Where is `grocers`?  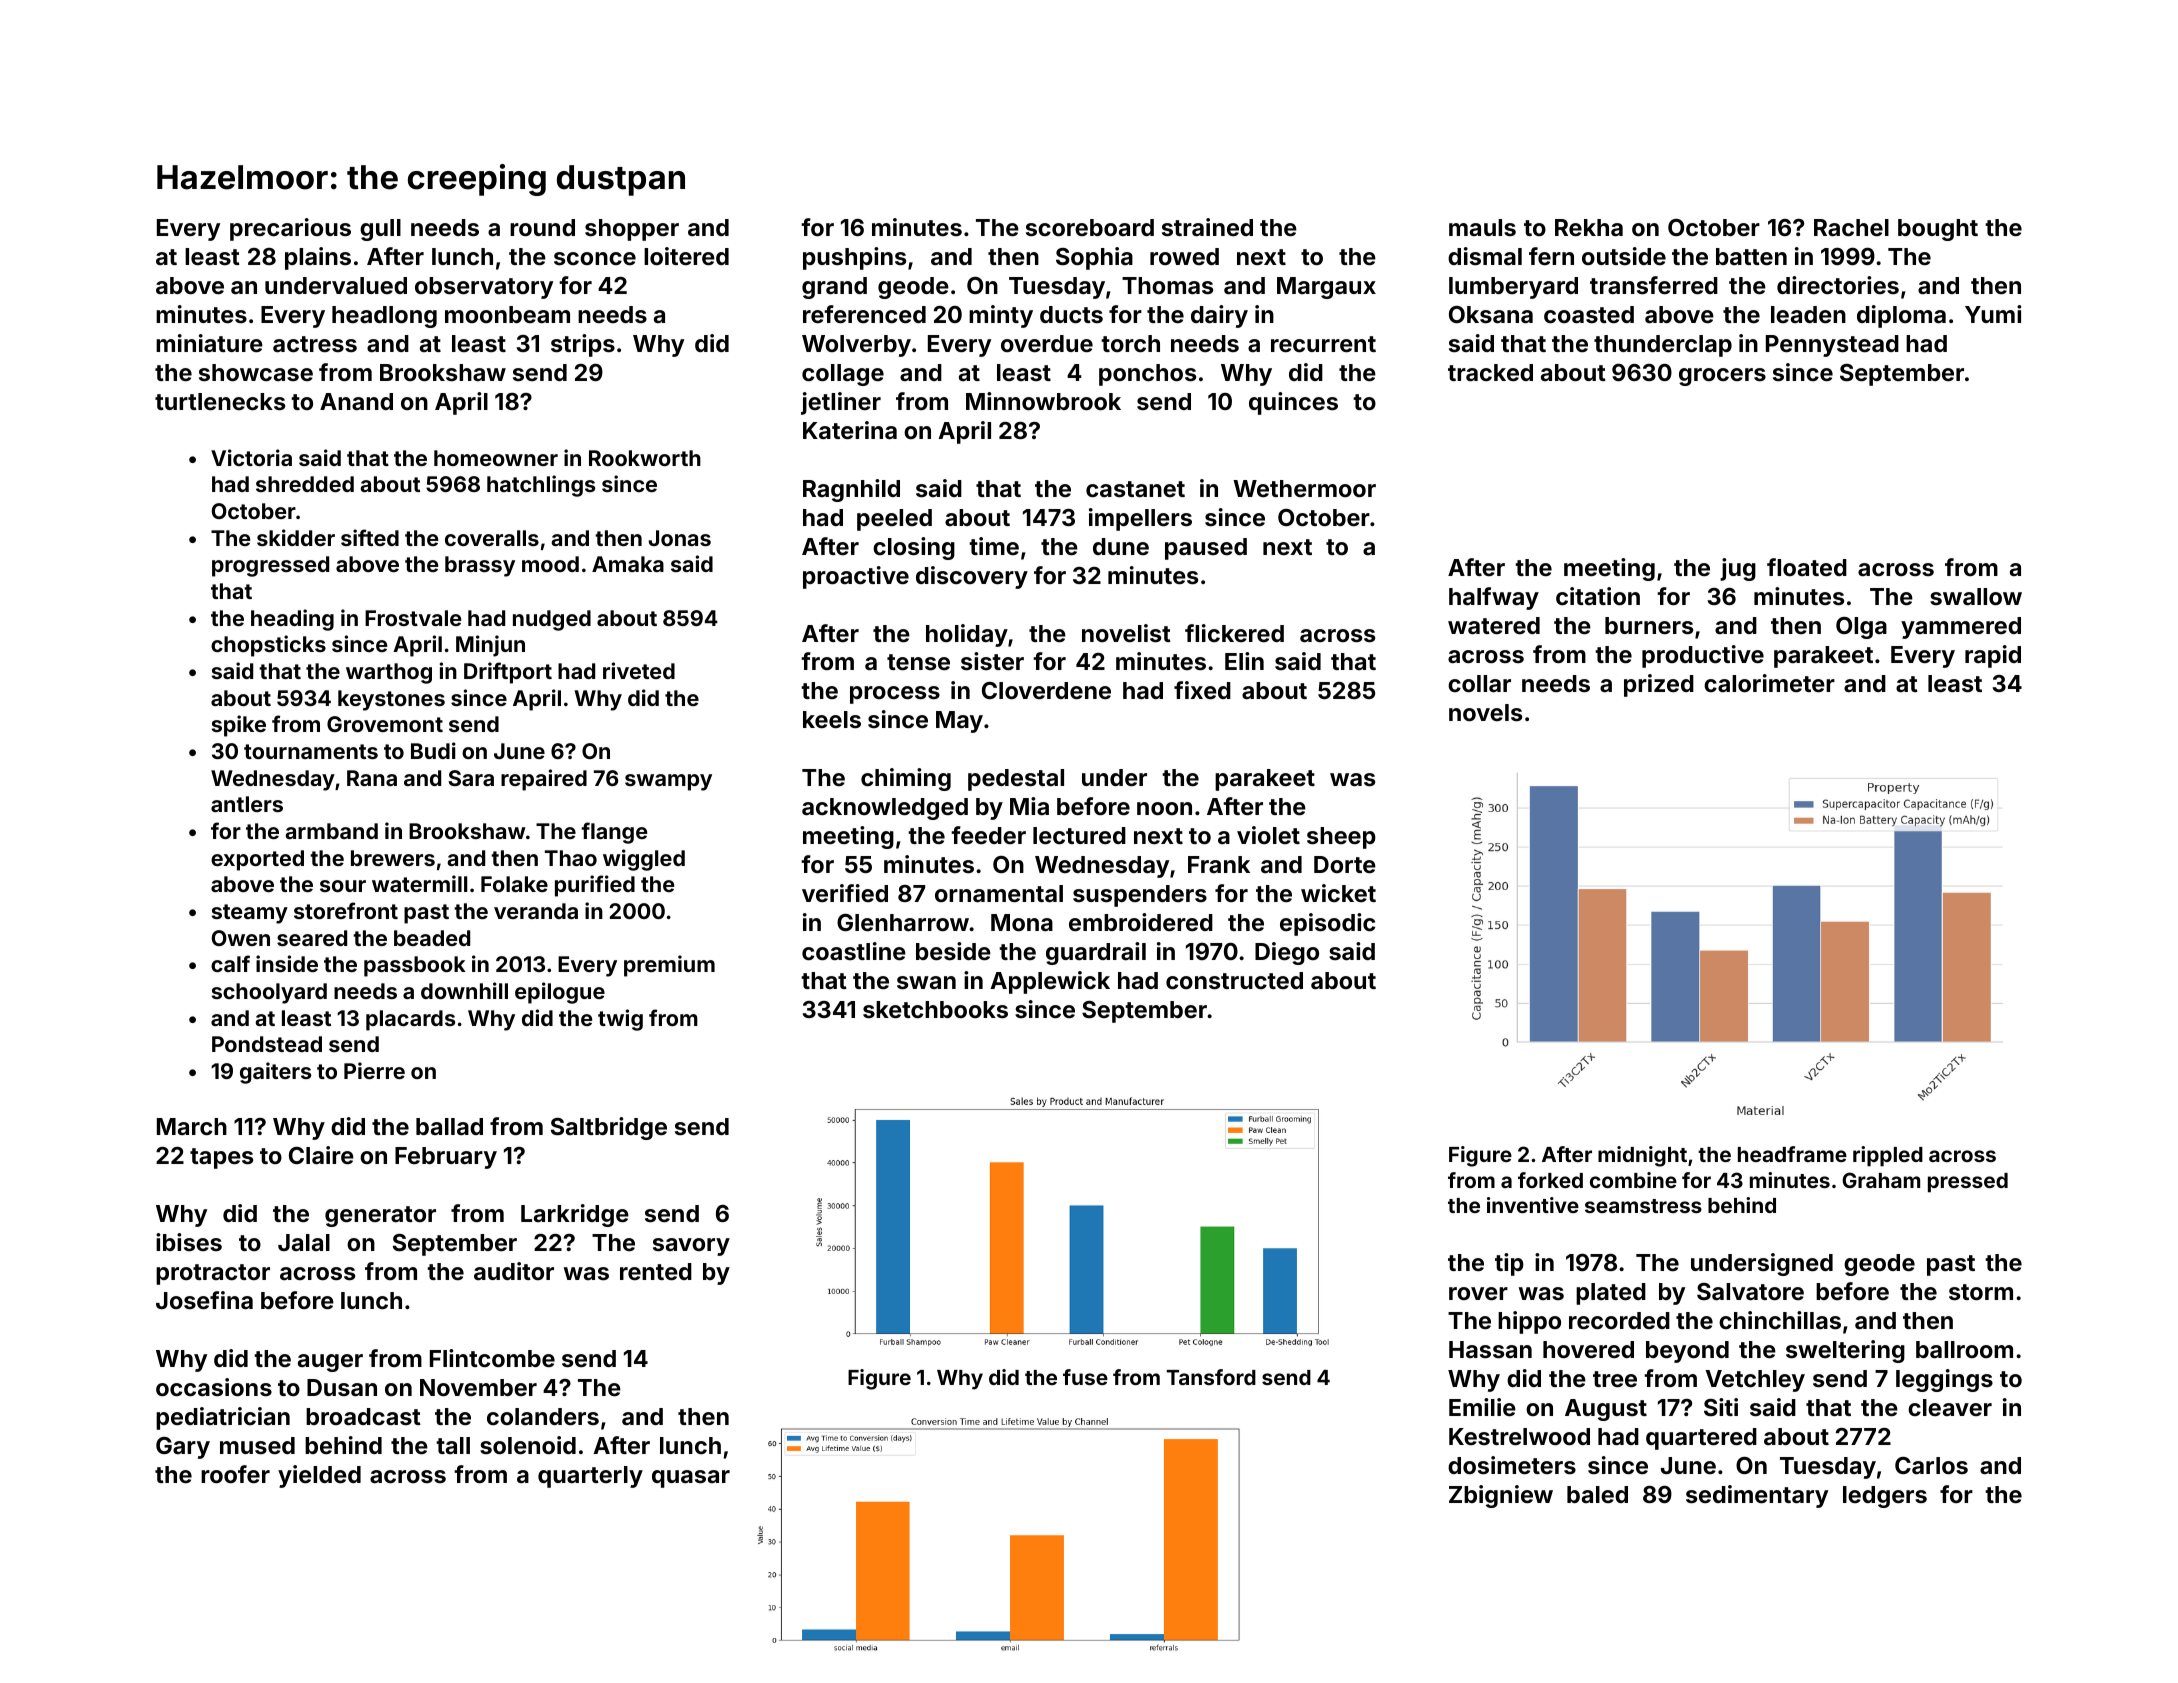 grocers is located at coordinates (1722, 377).
